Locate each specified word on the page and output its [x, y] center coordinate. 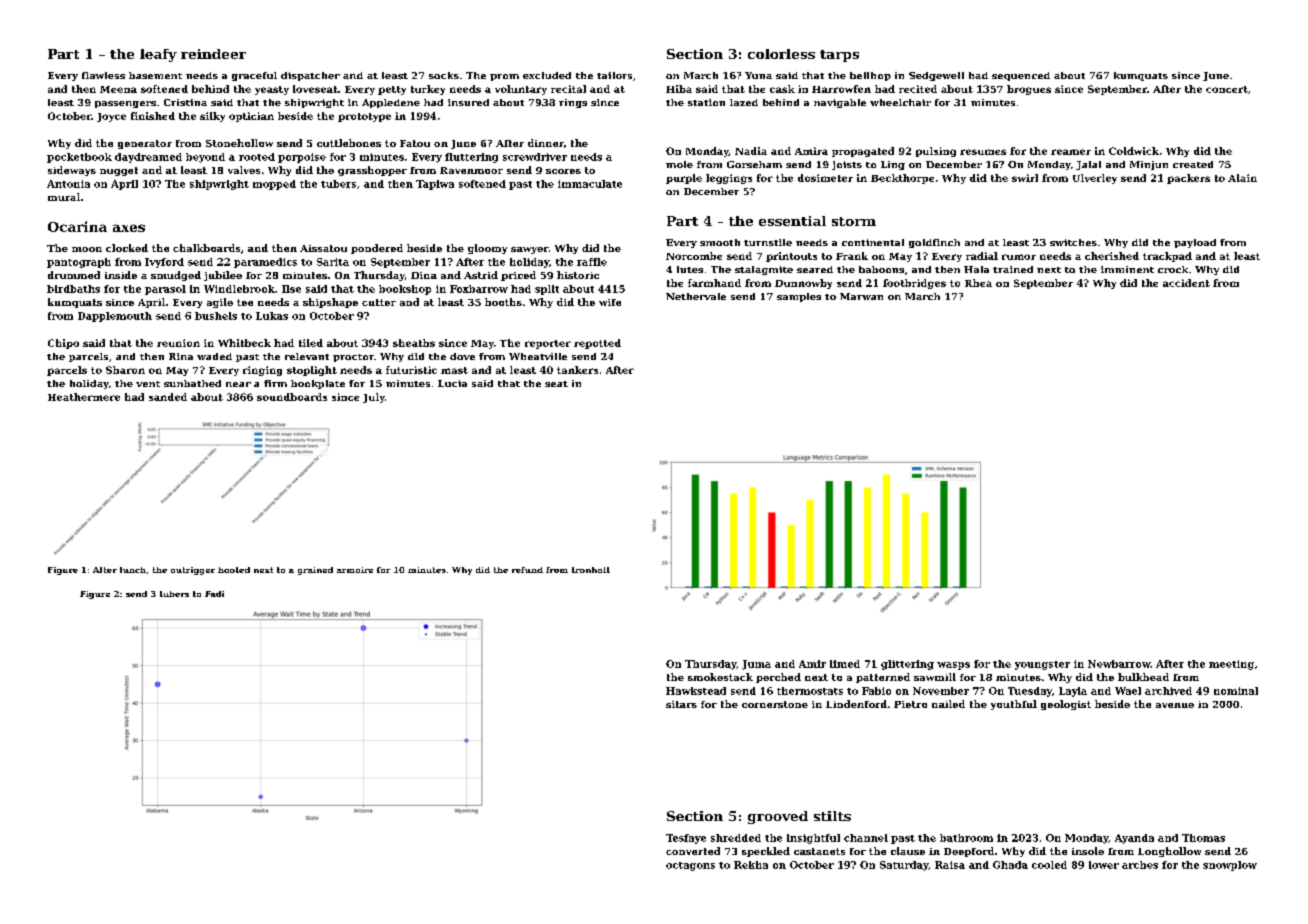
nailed [948, 704]
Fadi [214, 594]
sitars [681, 704]
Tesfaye [686, 839]
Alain [1242, 178]
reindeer [213, 54]
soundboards [292, 397]
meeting [1231, 665]
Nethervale [696, 296]
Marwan [861, 296]
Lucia [452, 383]
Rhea [978, 283]
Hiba [679, 89]
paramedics [265, 263]
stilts [832, 816]
